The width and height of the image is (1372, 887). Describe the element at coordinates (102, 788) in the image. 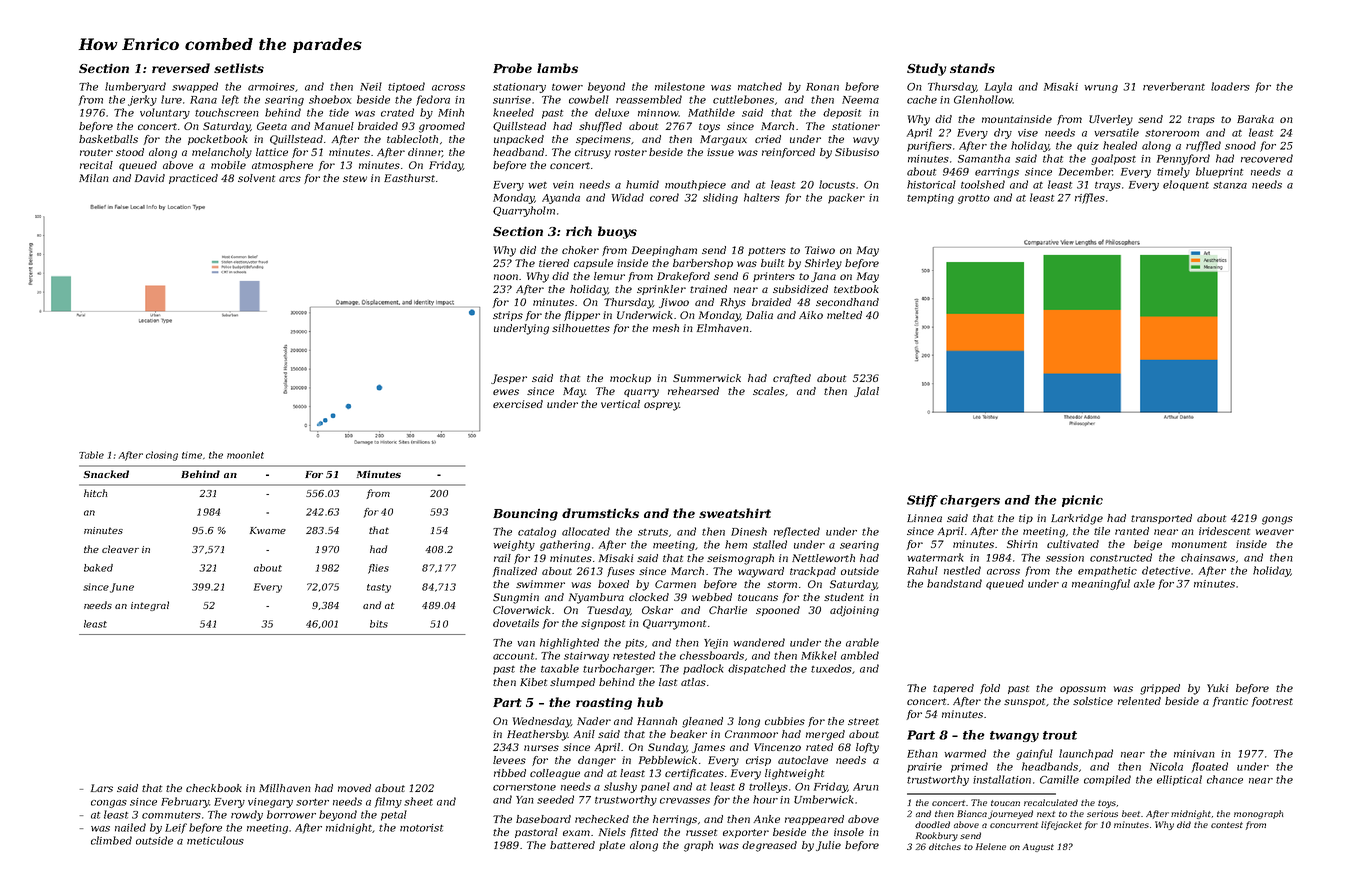

I see `Lars` at that location.
